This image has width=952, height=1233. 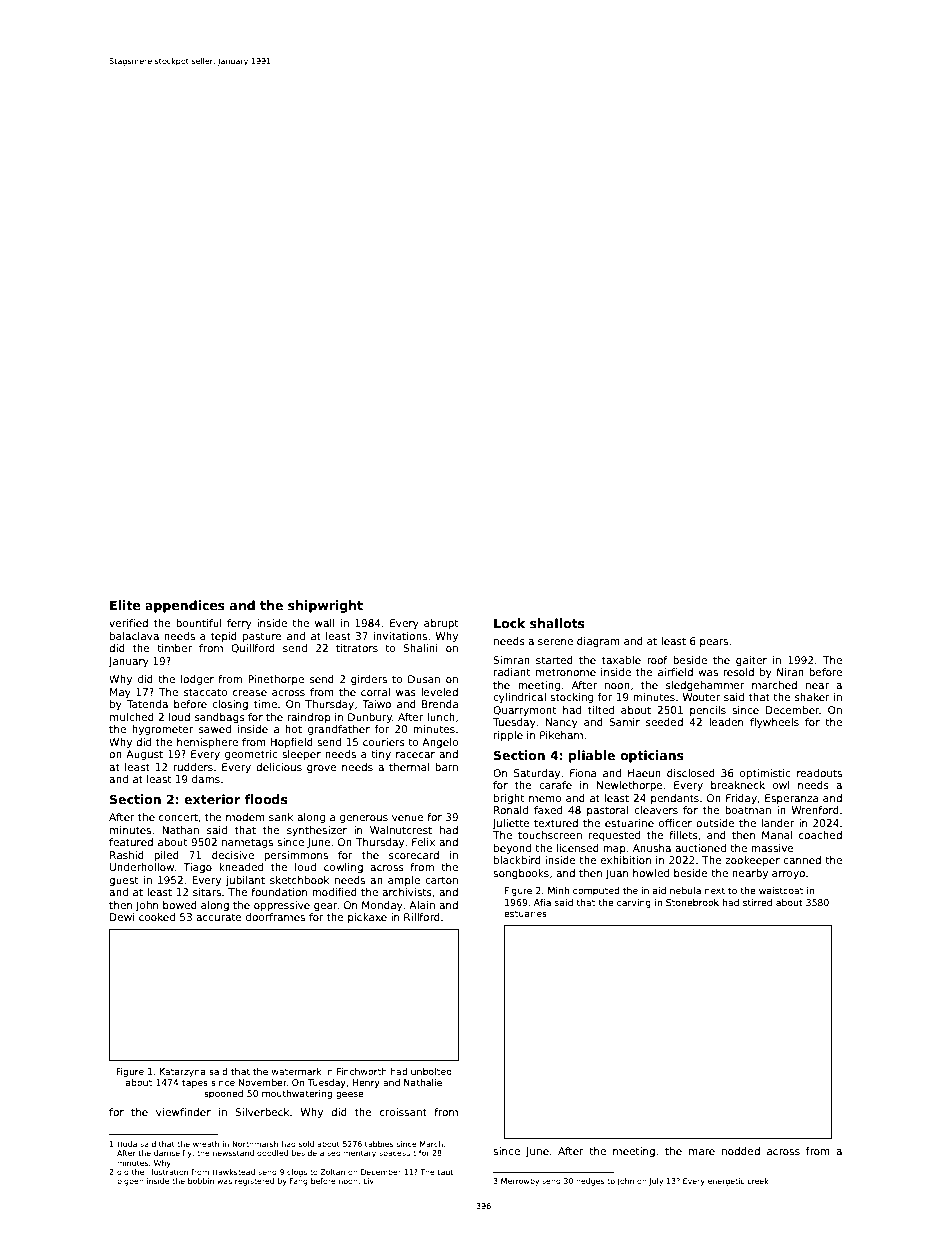 What do you see at coordinates (702, 1152) in the image?
I see `mare` at bounding box center [702, 1152].
